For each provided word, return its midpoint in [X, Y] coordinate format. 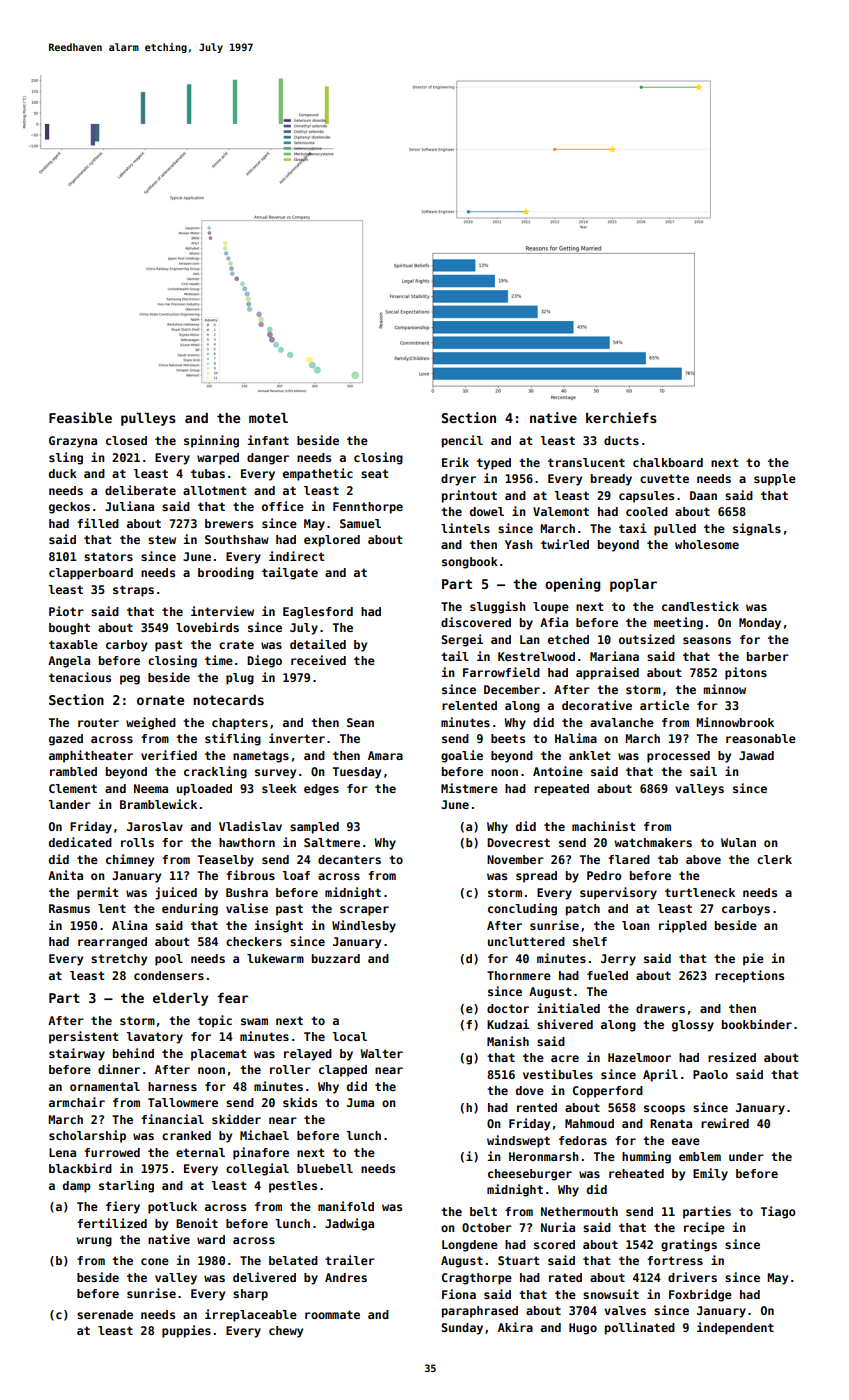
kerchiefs [621, 417]
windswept [518, 1141]
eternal [200, 1152]
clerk [774, 859]
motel [268, 418]
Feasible [80, 417]
